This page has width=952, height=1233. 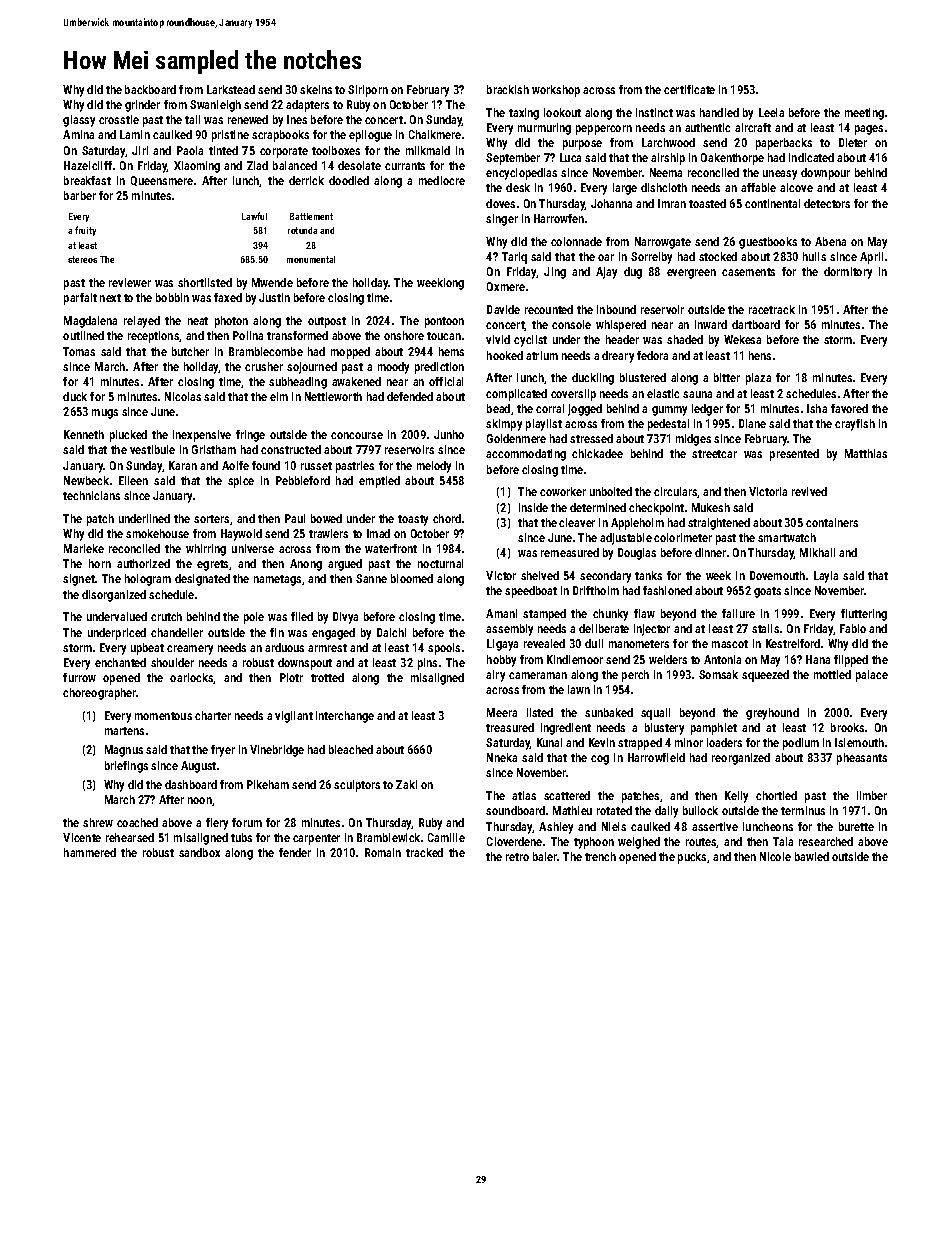 I want to click on Romain, so click(x=383, y=852).
